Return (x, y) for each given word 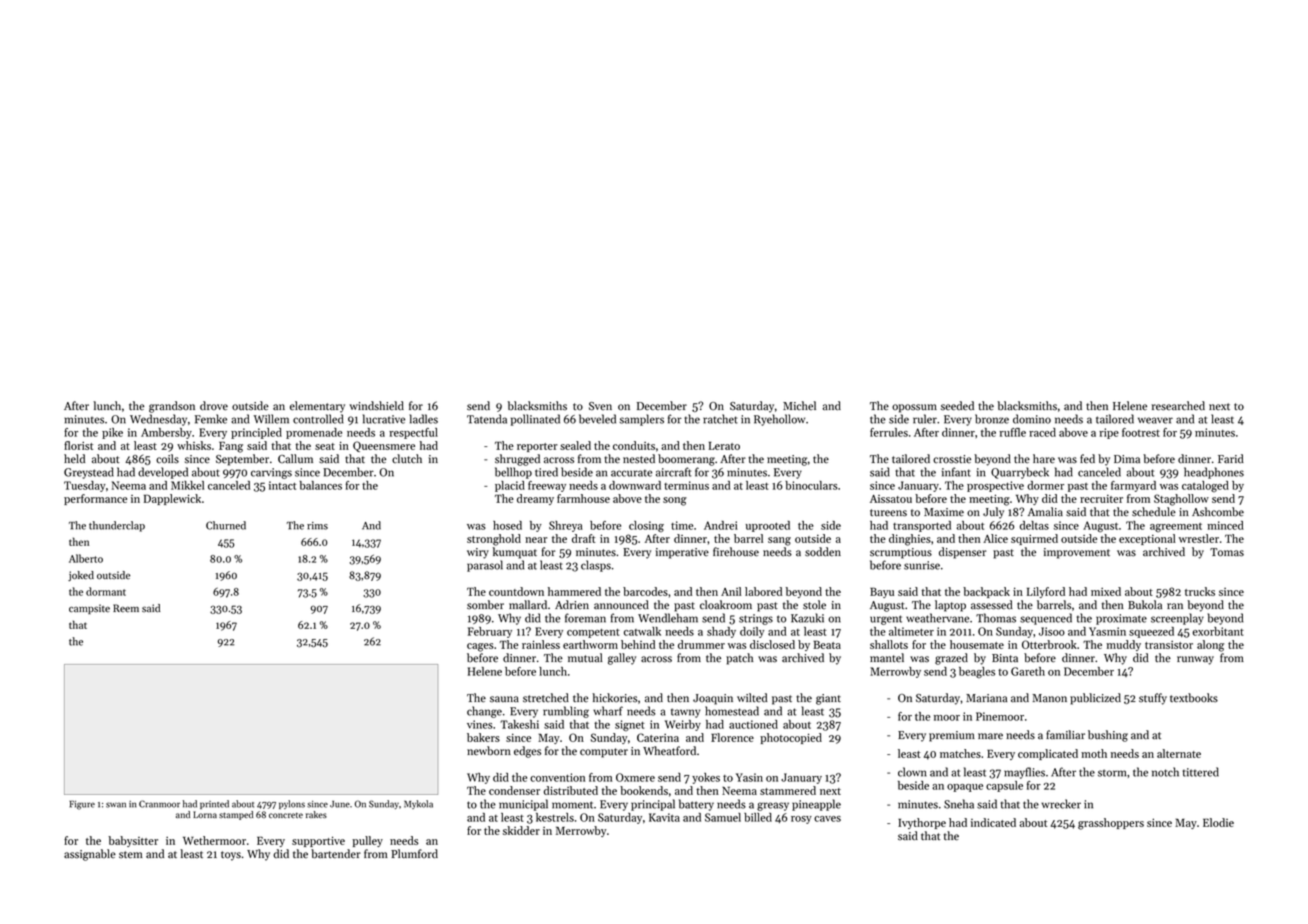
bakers (483, 737)
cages (480, 647)
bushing (1108, 736)
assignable (90, 855)
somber (485, 605)
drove (214, 406)
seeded (957, 406)
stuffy (1153, 699)
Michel (799, 406)
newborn (489, 751)
